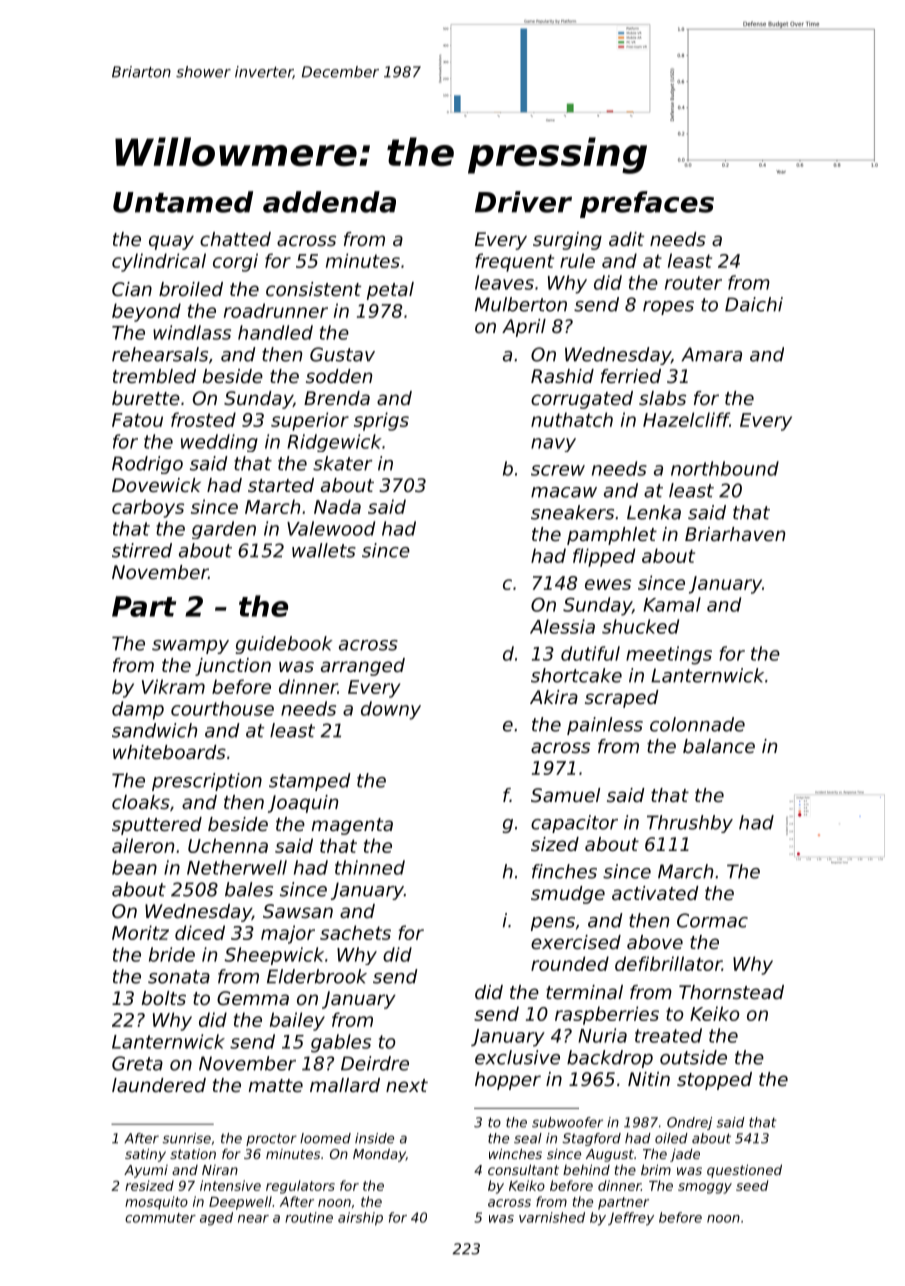  What do you see at coordinates (567, 1122) in the screenshot?
I see `subwoofer` at bounding box center [567, 1122].
